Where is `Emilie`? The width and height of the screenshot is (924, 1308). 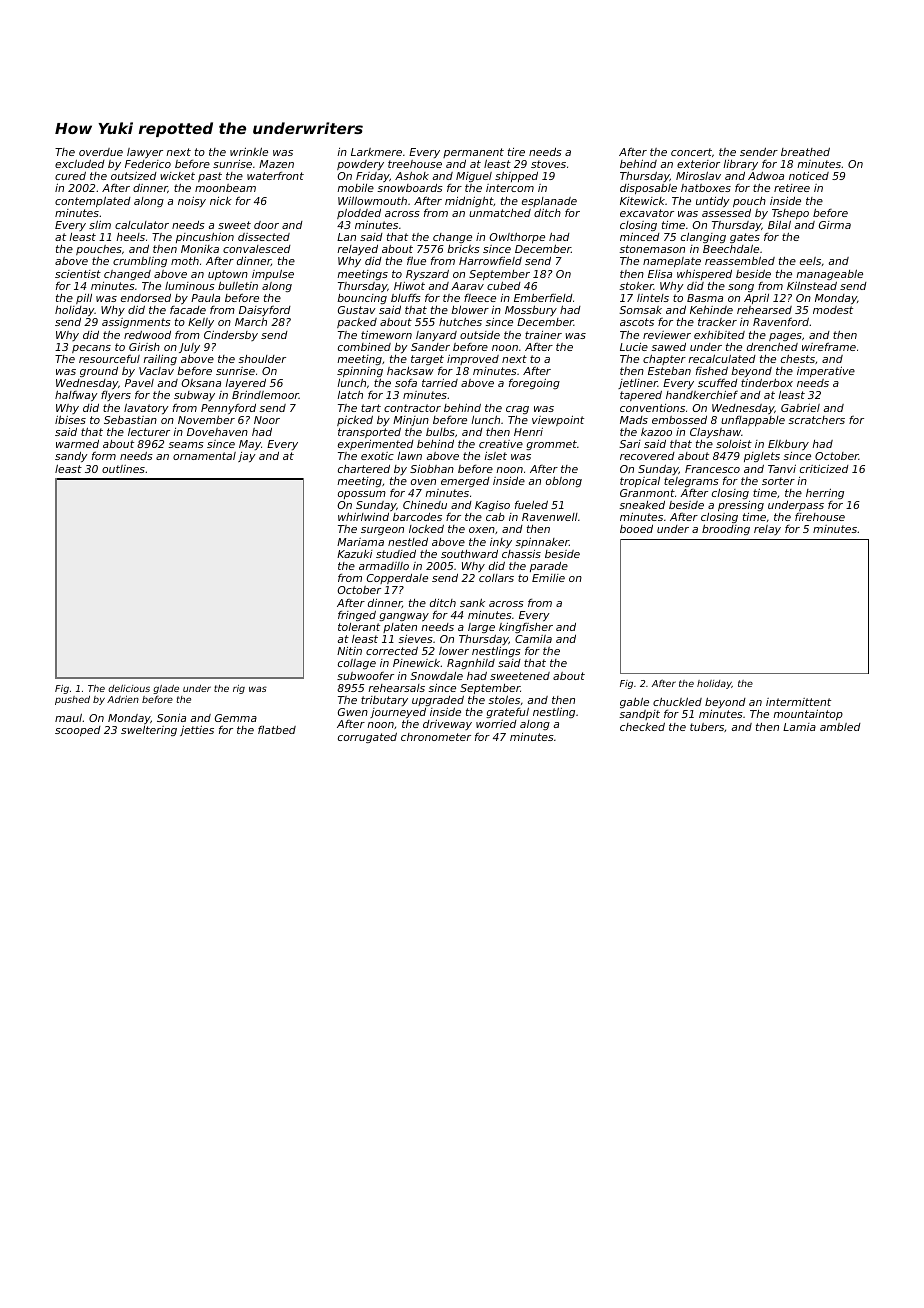 Emilie is located at coordinates (548, 578).
